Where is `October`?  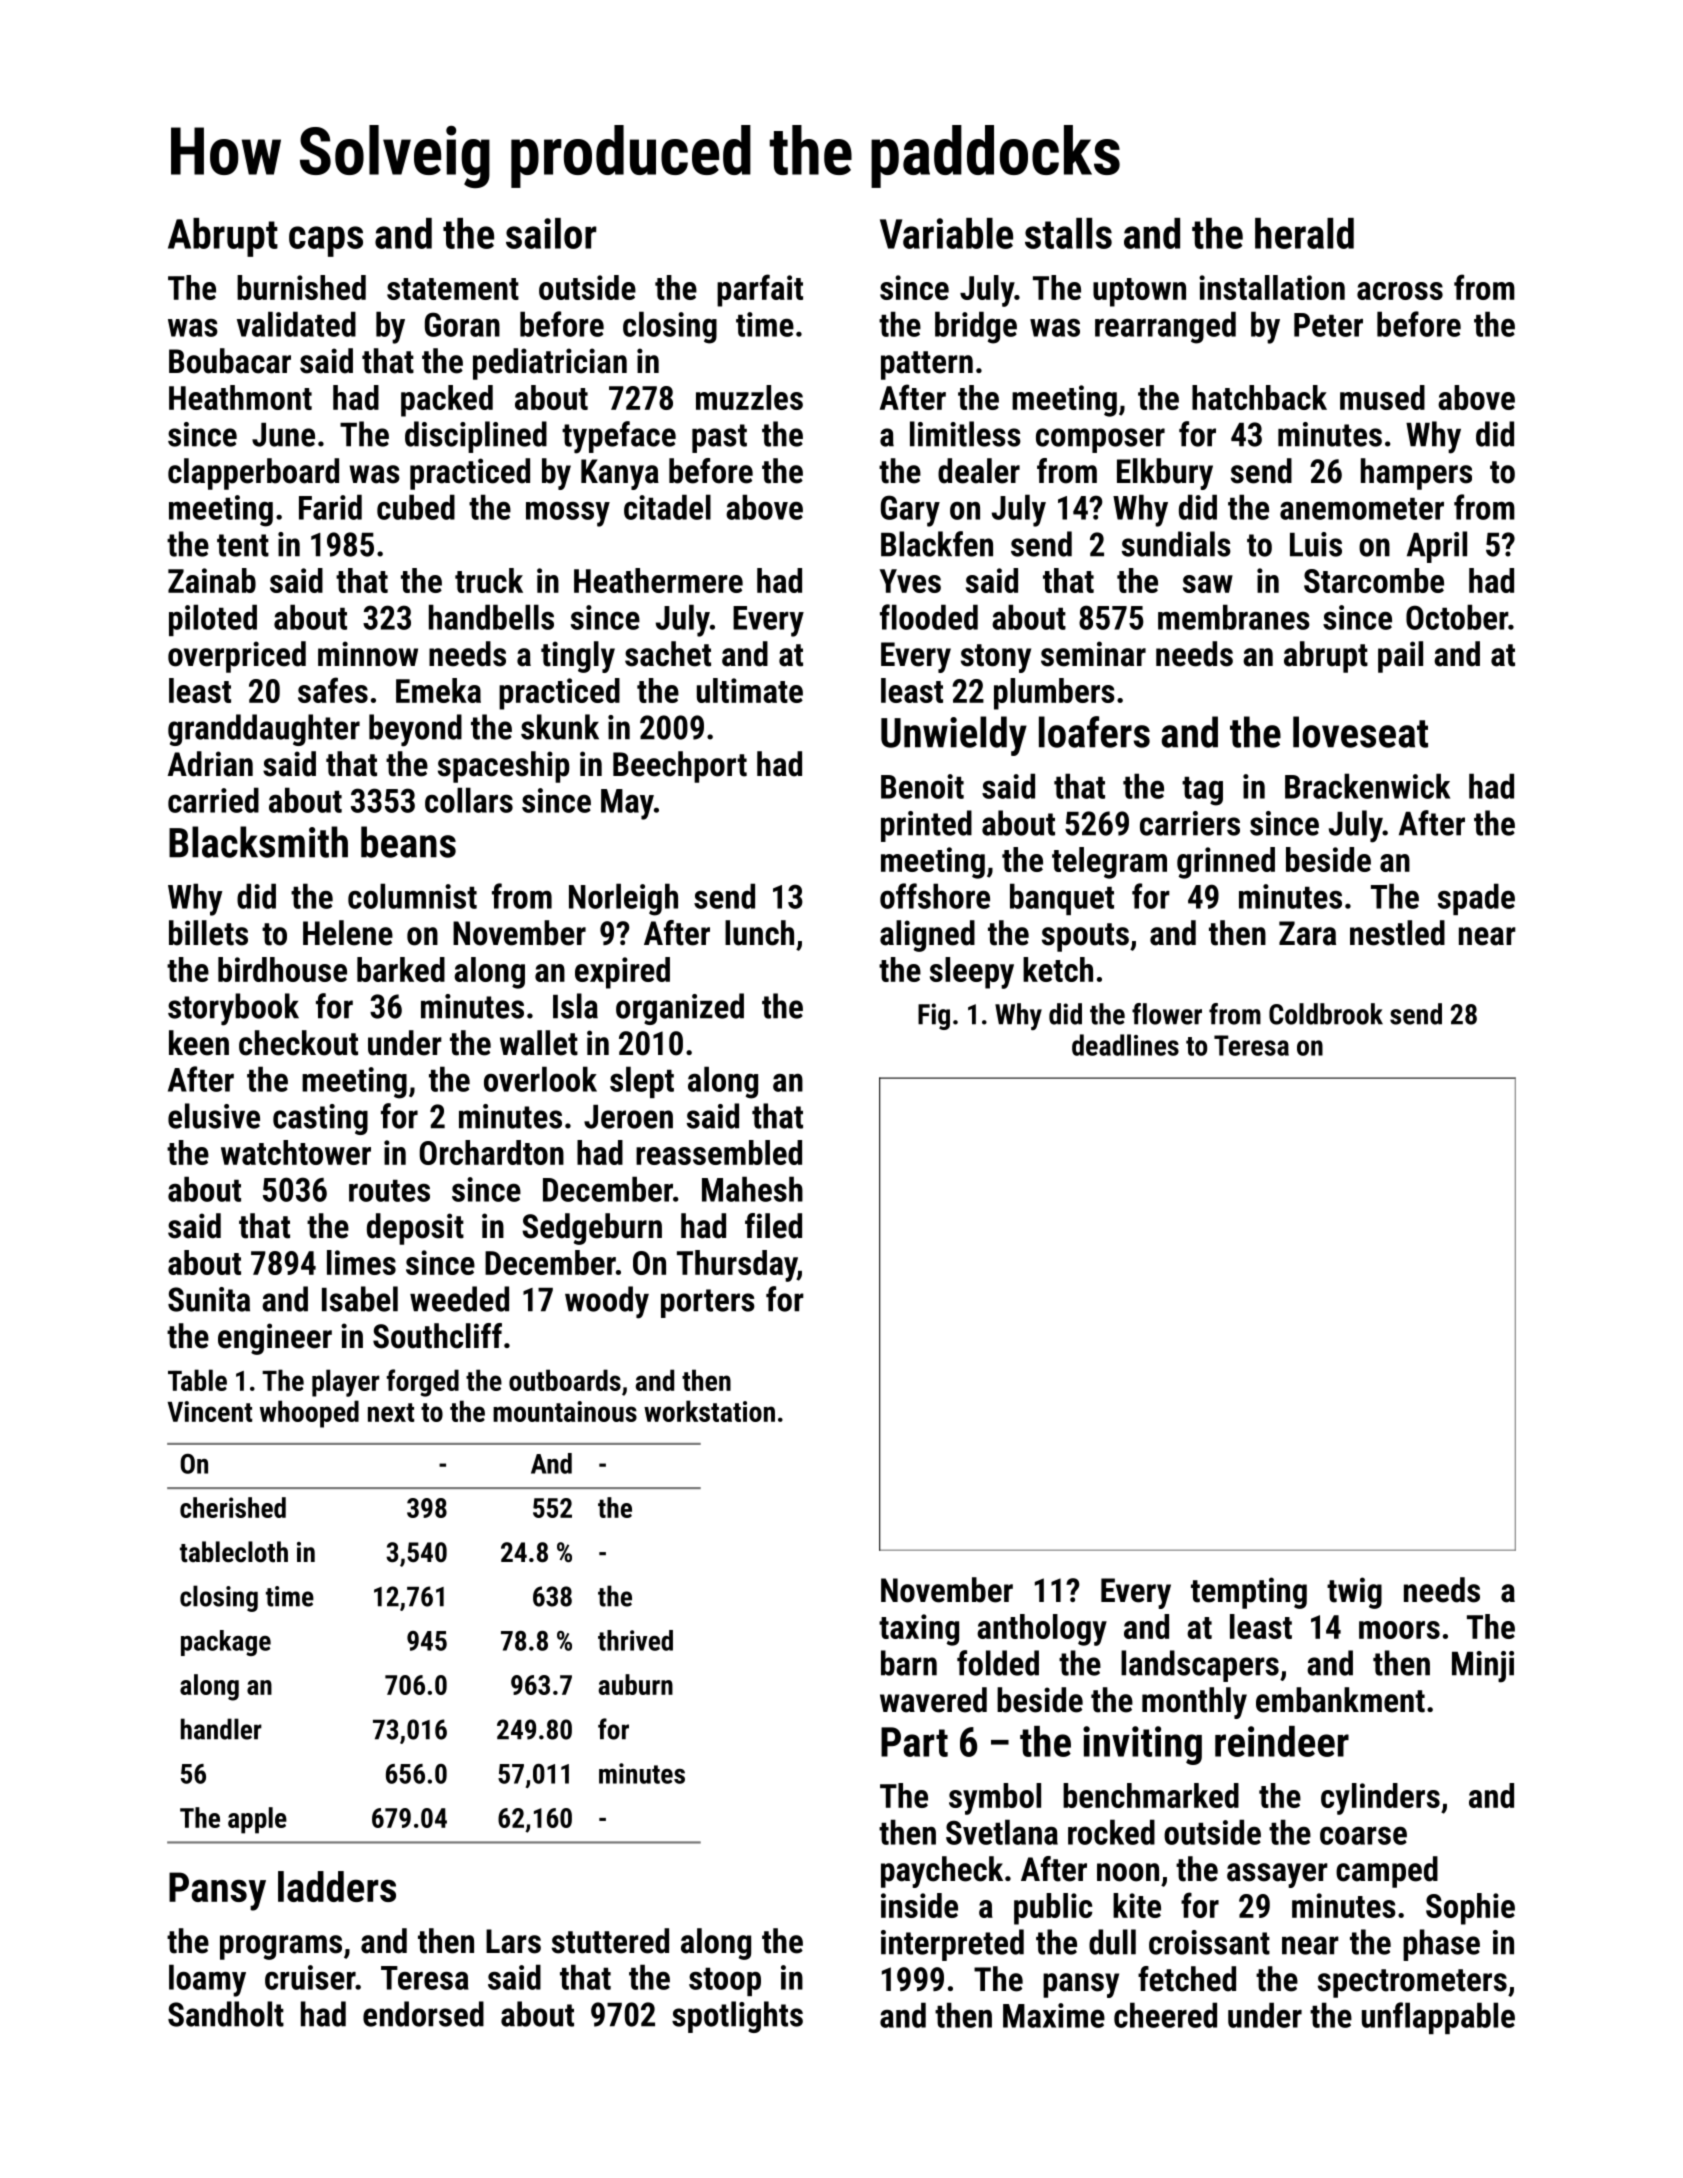
October is located at coordinates (1457, 617).
